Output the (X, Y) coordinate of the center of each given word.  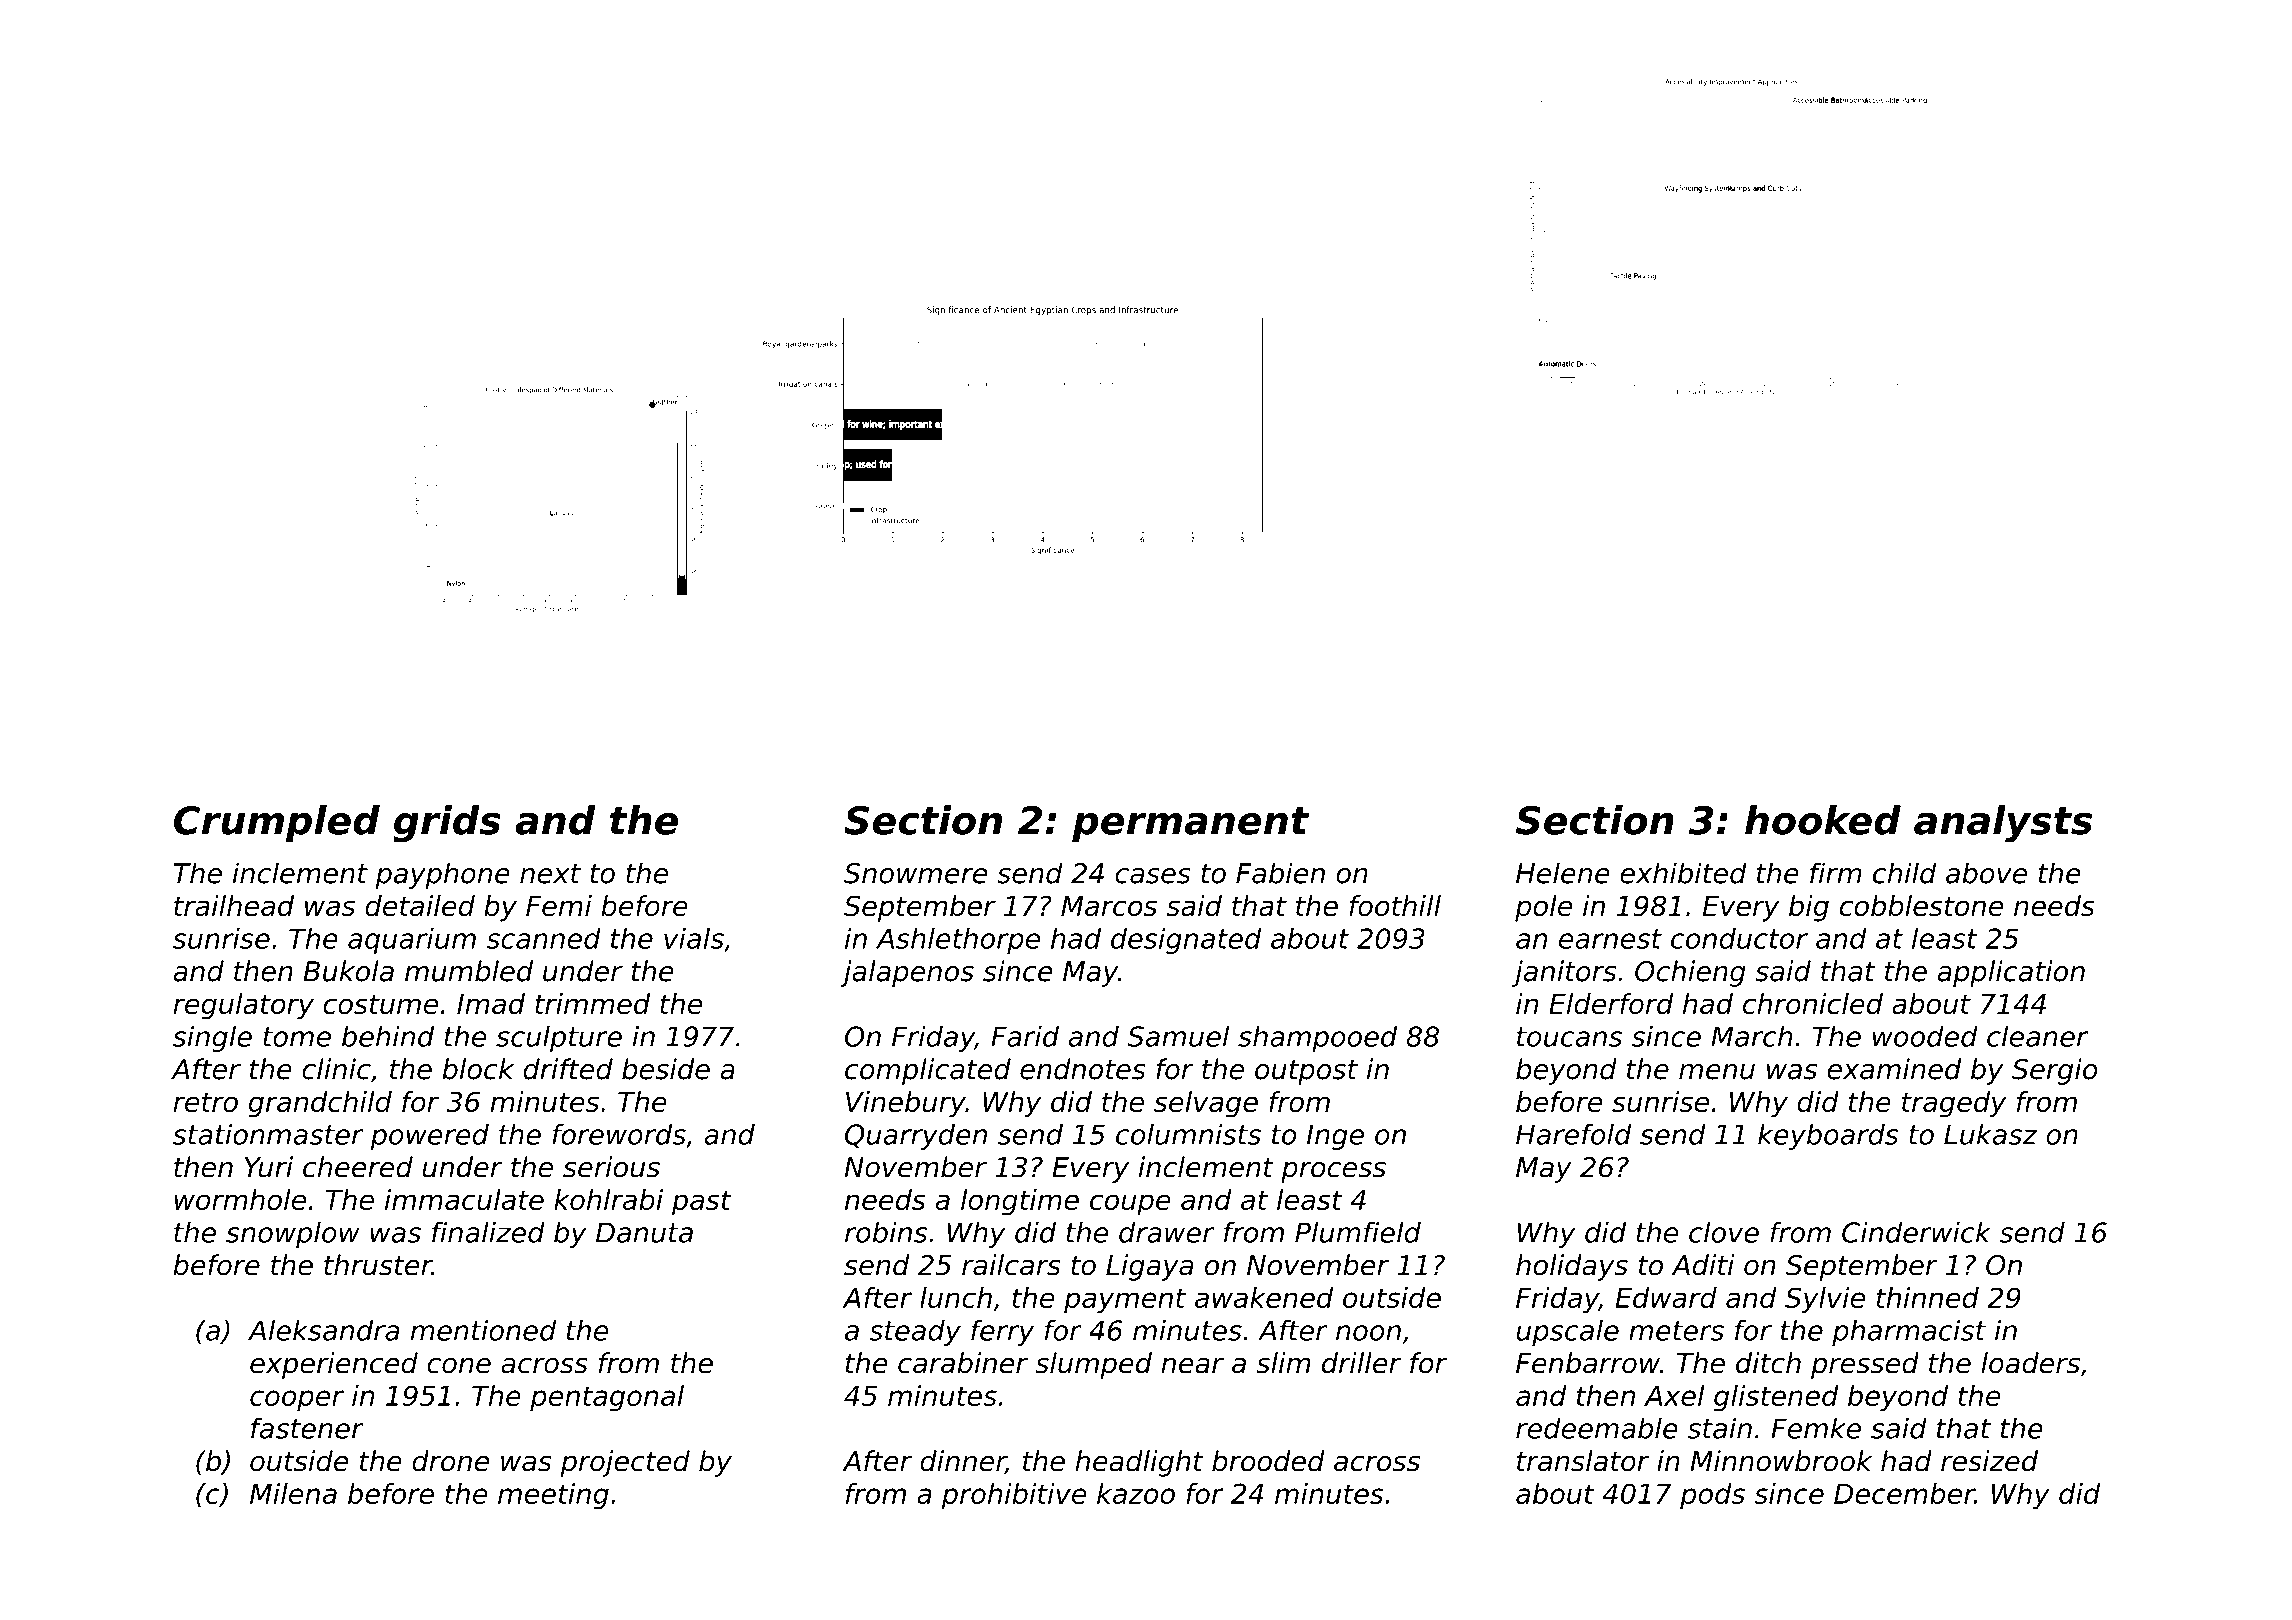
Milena (293, 1493)
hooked (1823, 820)
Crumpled (277, 823)
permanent (1190, 824)
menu (1717, 1072)
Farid (1025, 1036)
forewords (619, 1134)
